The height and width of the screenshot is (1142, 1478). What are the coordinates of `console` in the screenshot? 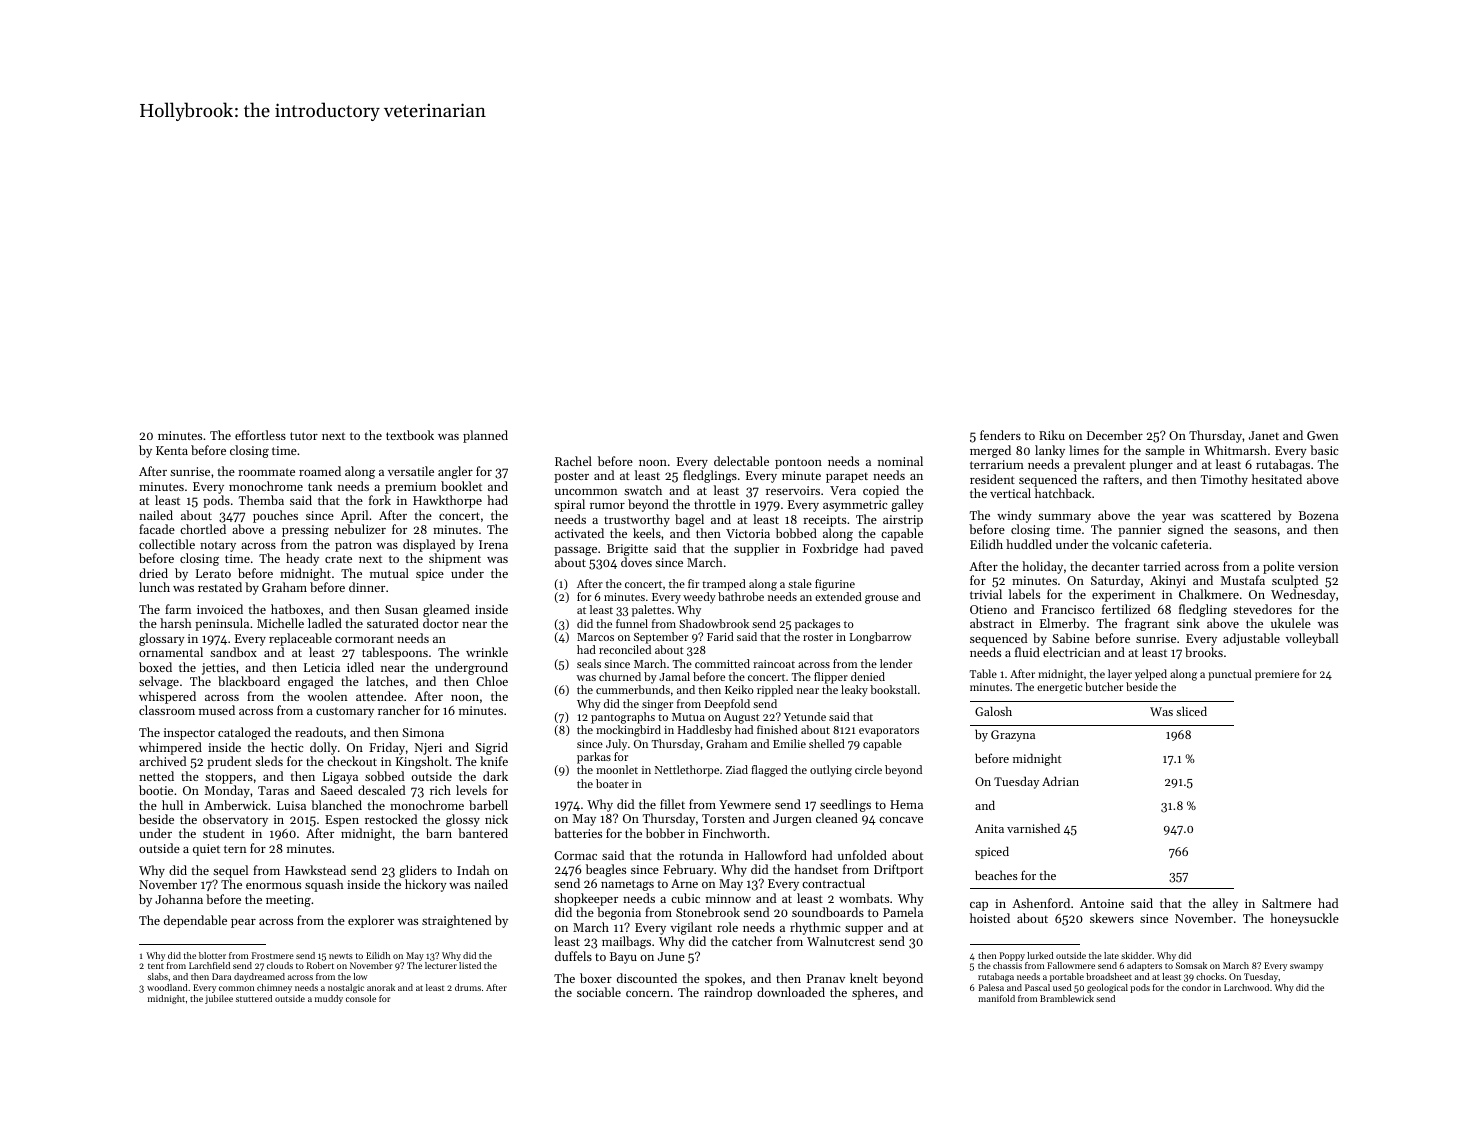 It's located at (361, 998).
